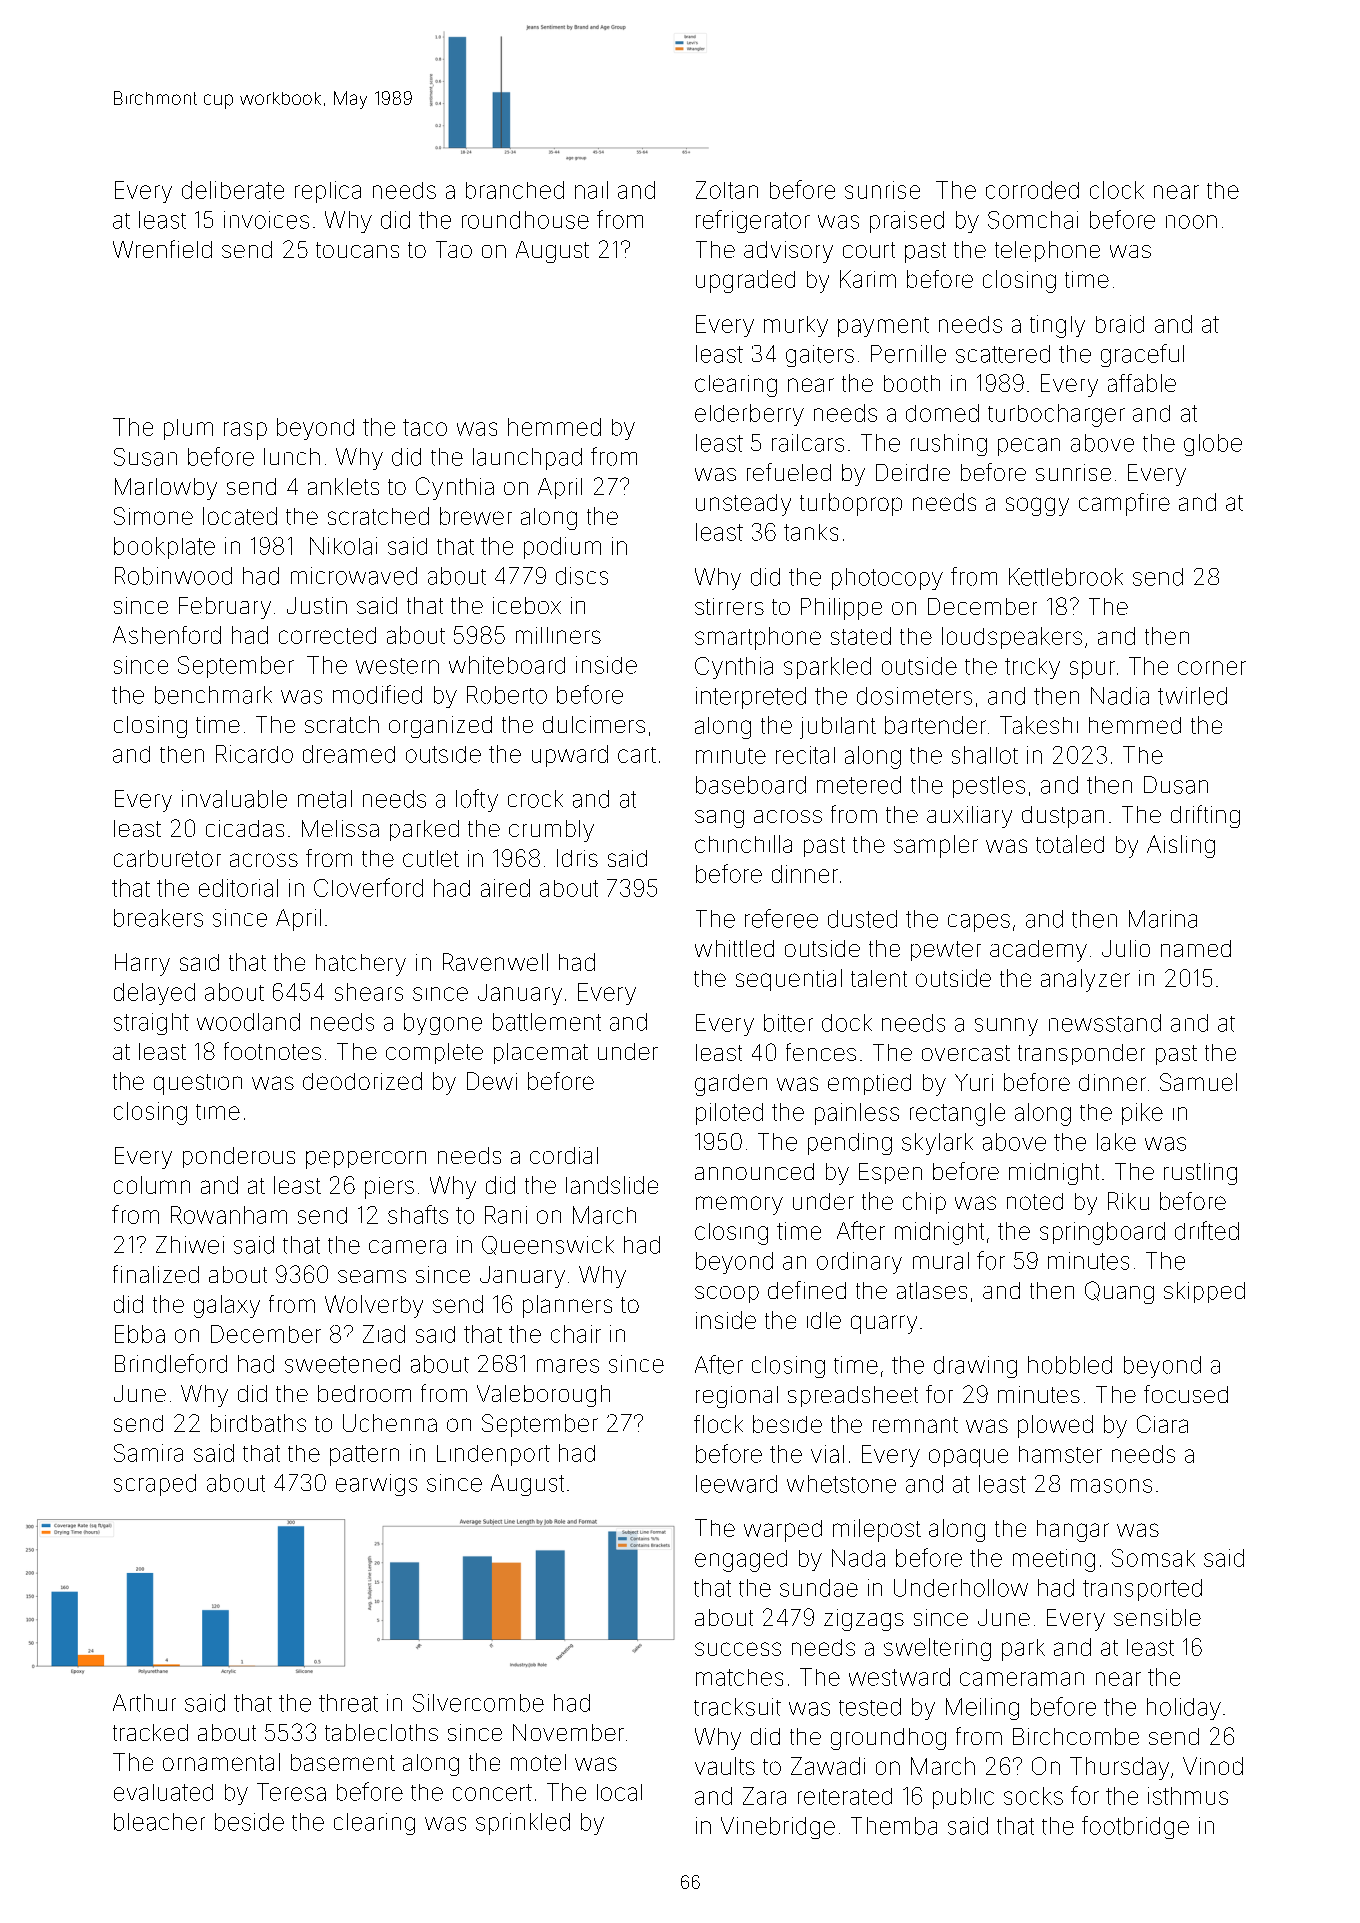 The width and height of the screenshot is (1360, 1923). Describe the element at coordinates (431, 858) in the screenshot. I see `cutlet` at that location.
